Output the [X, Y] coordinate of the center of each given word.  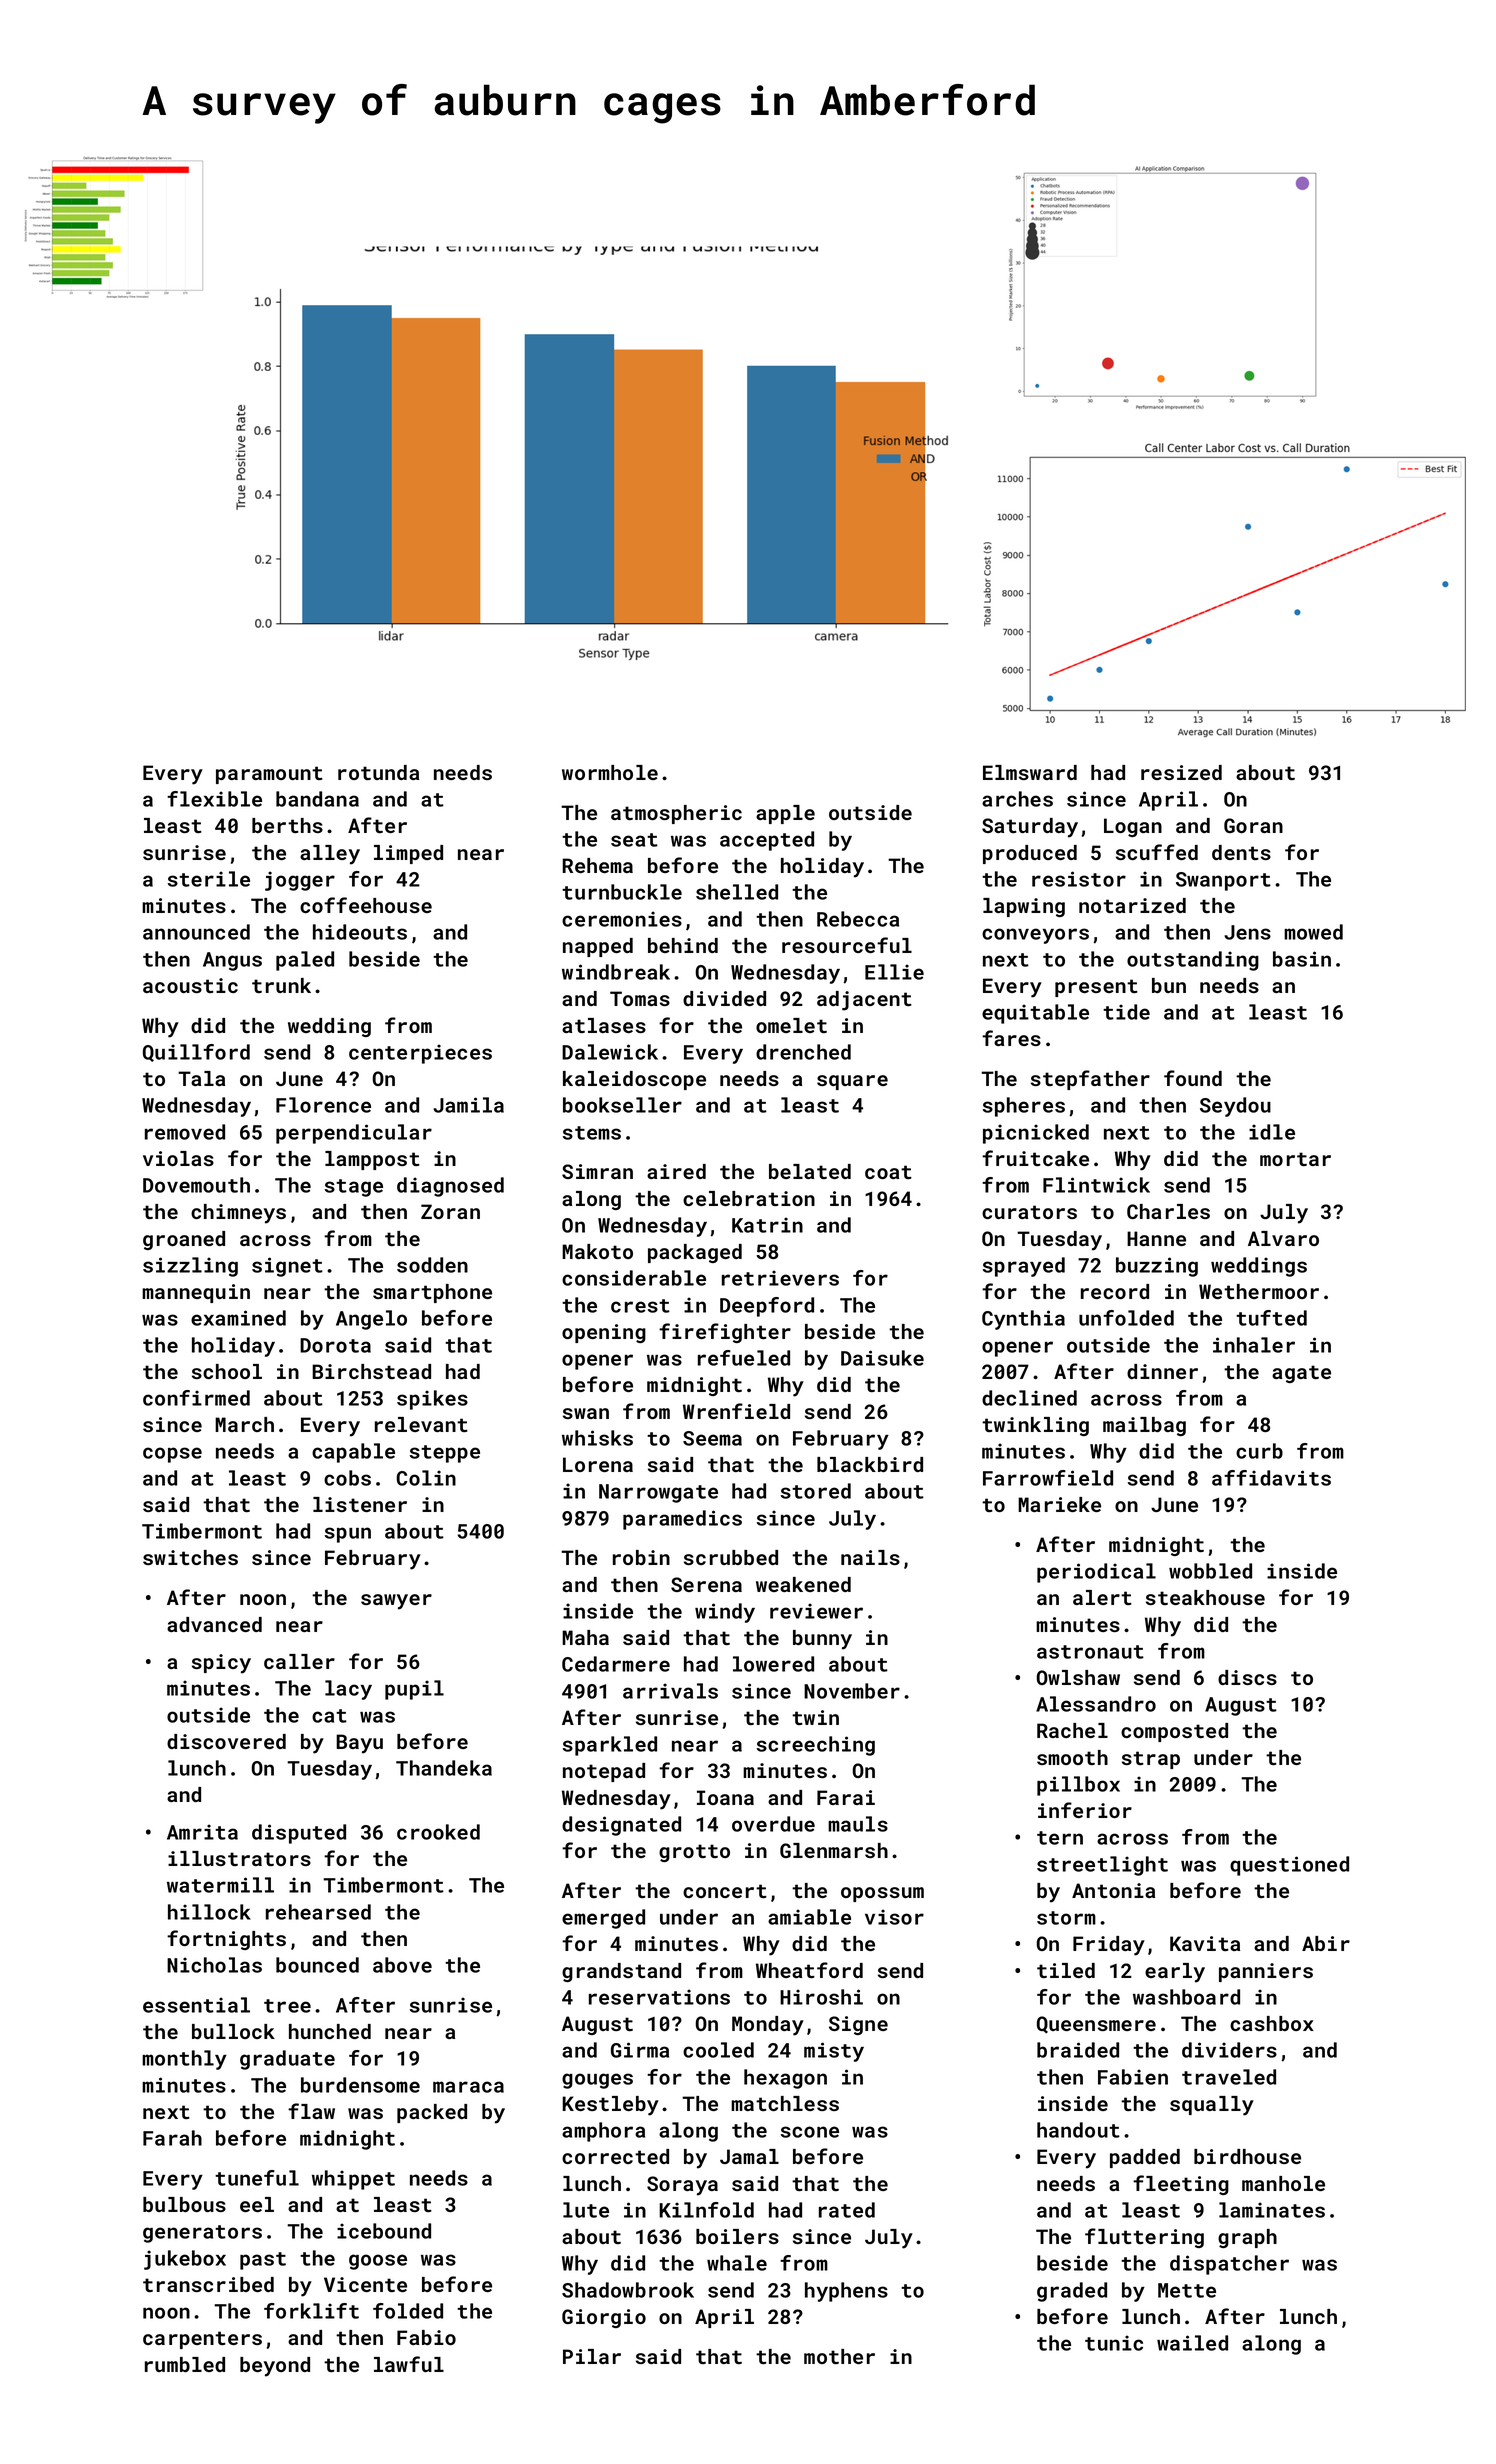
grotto [694, 1853]
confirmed [196, 1398]
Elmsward [1030, 772]
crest [640, 1306]
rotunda [378, 772]
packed [432, 2113]
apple [785, 814]
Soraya [682, 2186]
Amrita [202, 1832]
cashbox [1272, 2023]
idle [1272, 1132]
